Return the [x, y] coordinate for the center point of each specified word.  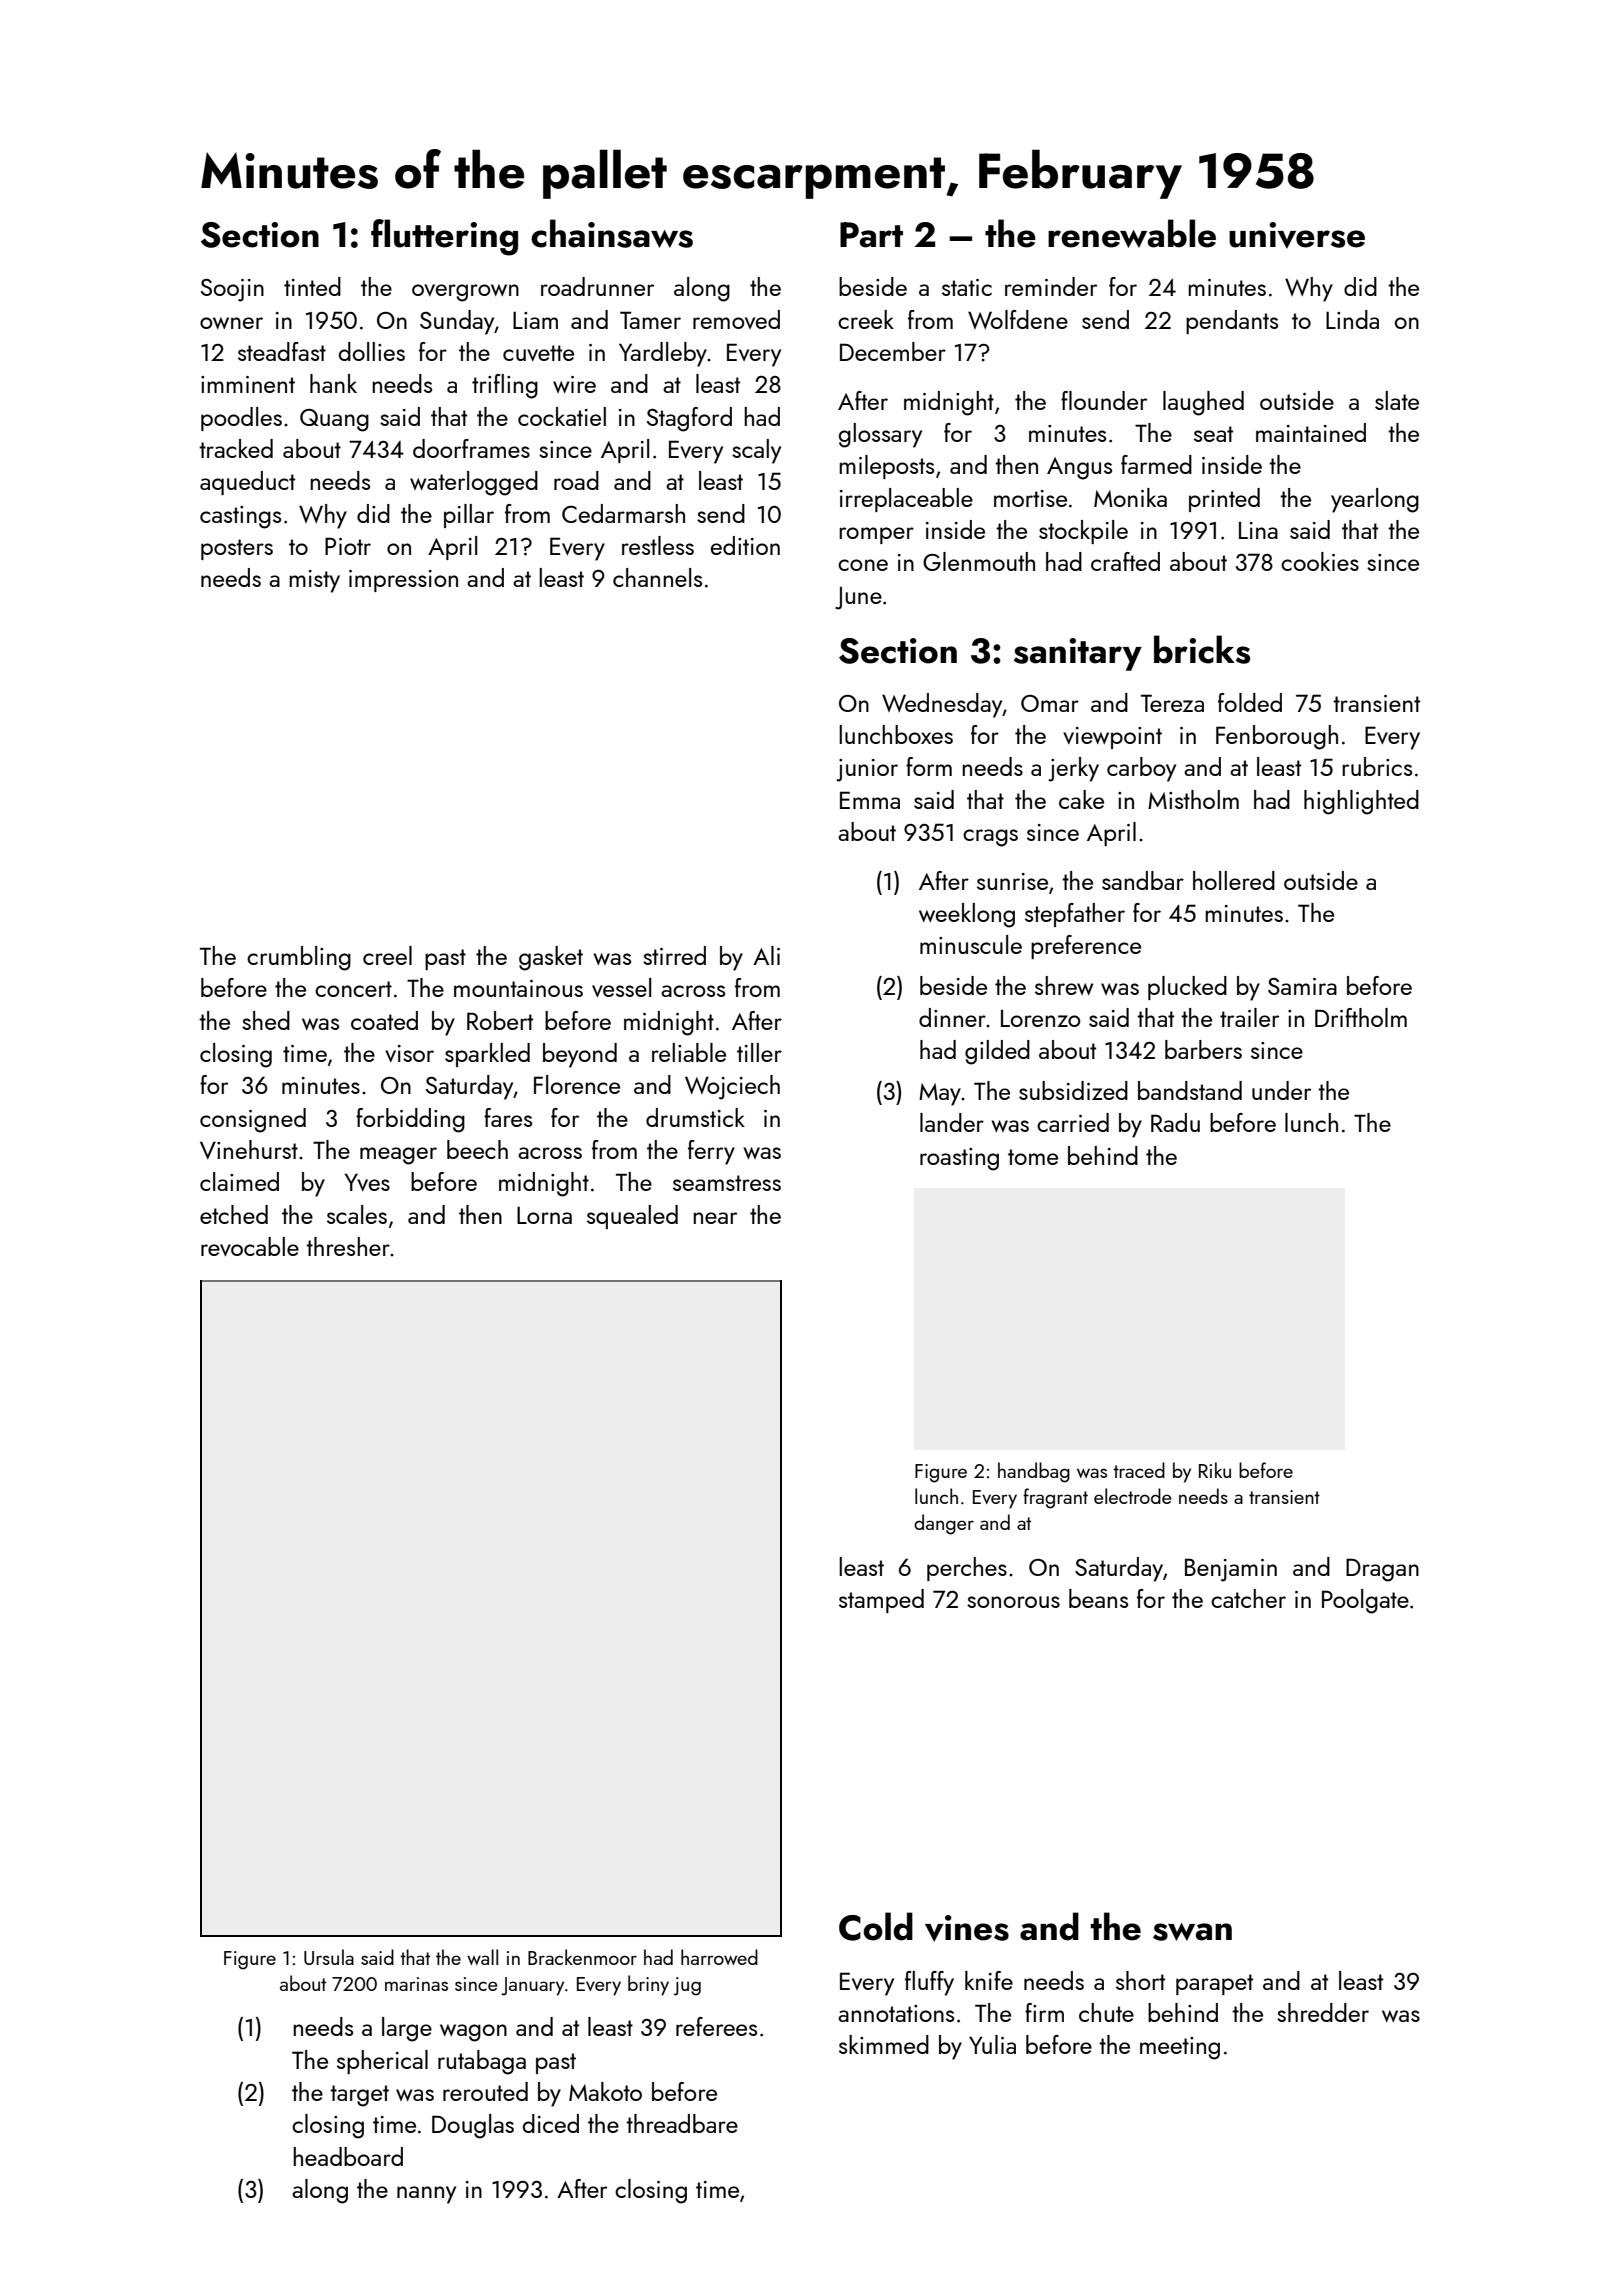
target [359, 2096]
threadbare [682, 2123]
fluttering [444, 237]
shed [266, 1020]
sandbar [1143, 880]
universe [1297, 235]
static [967, 287]
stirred [674, 955]
